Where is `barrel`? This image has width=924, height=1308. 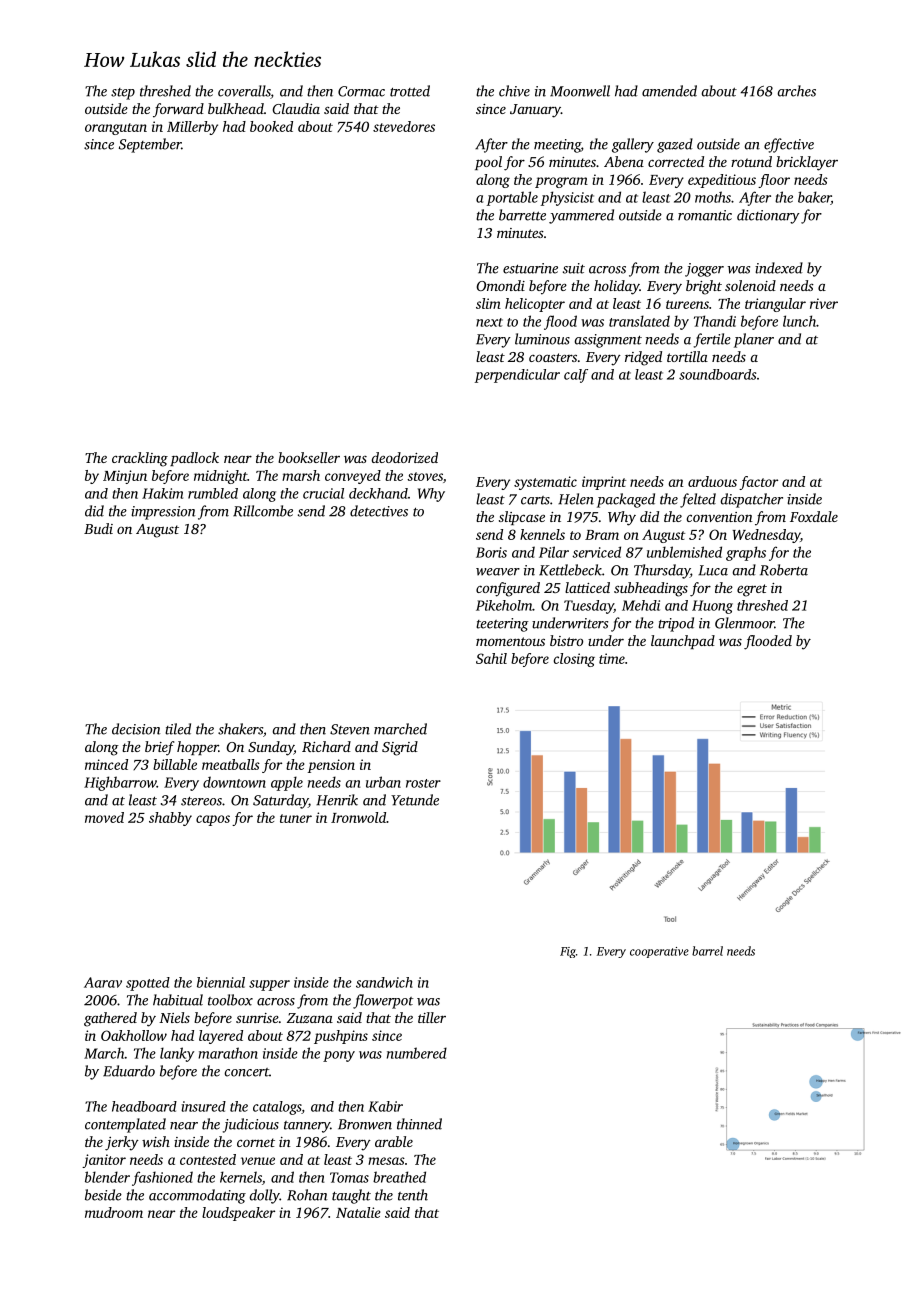 barrel is located at coordinates (707, 951).
